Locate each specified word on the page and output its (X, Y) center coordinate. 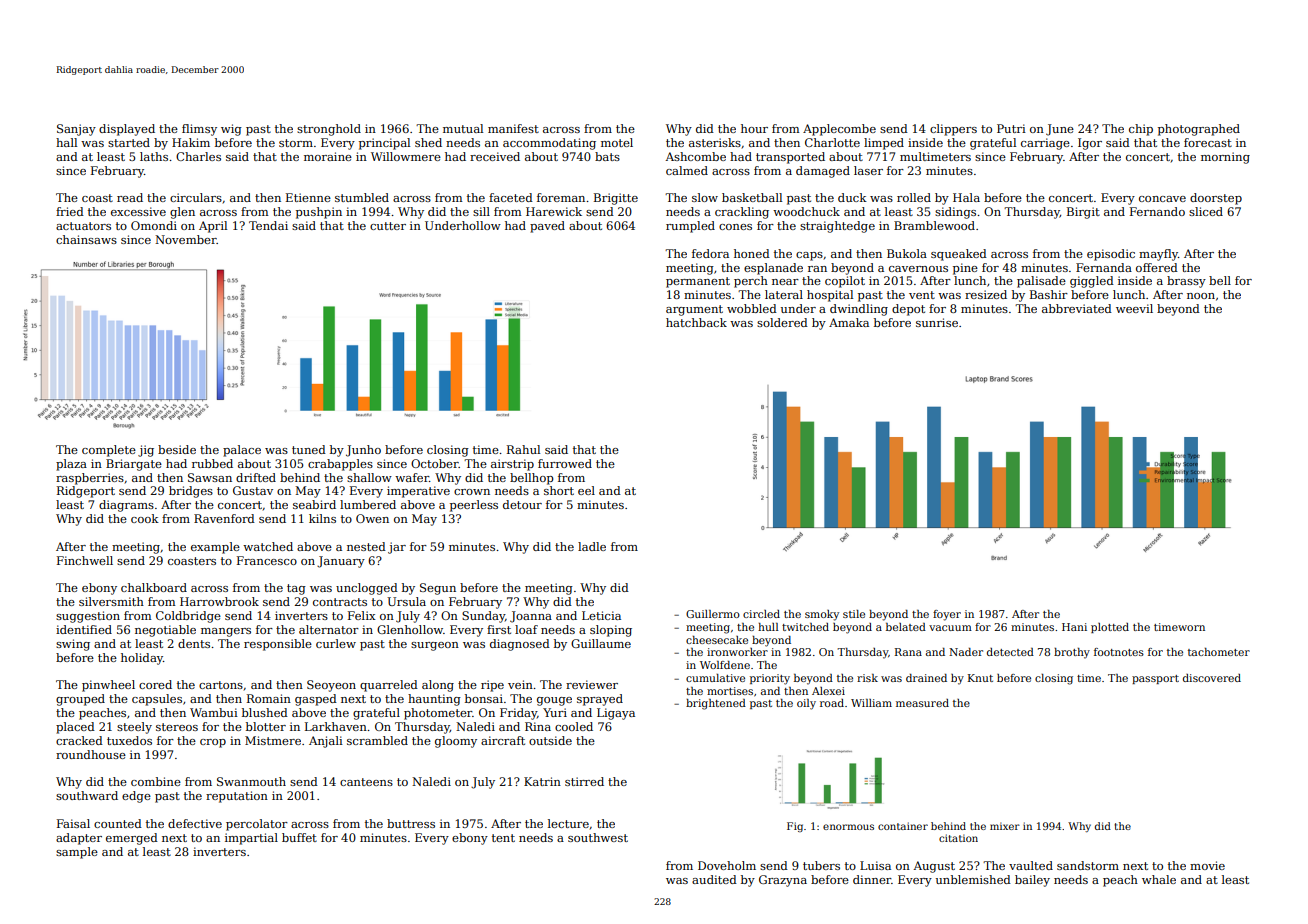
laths (154, 156)
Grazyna (783, 881)
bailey (1032, 881)
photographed (1199, 130)
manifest (513, 128)
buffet (299, 837)
